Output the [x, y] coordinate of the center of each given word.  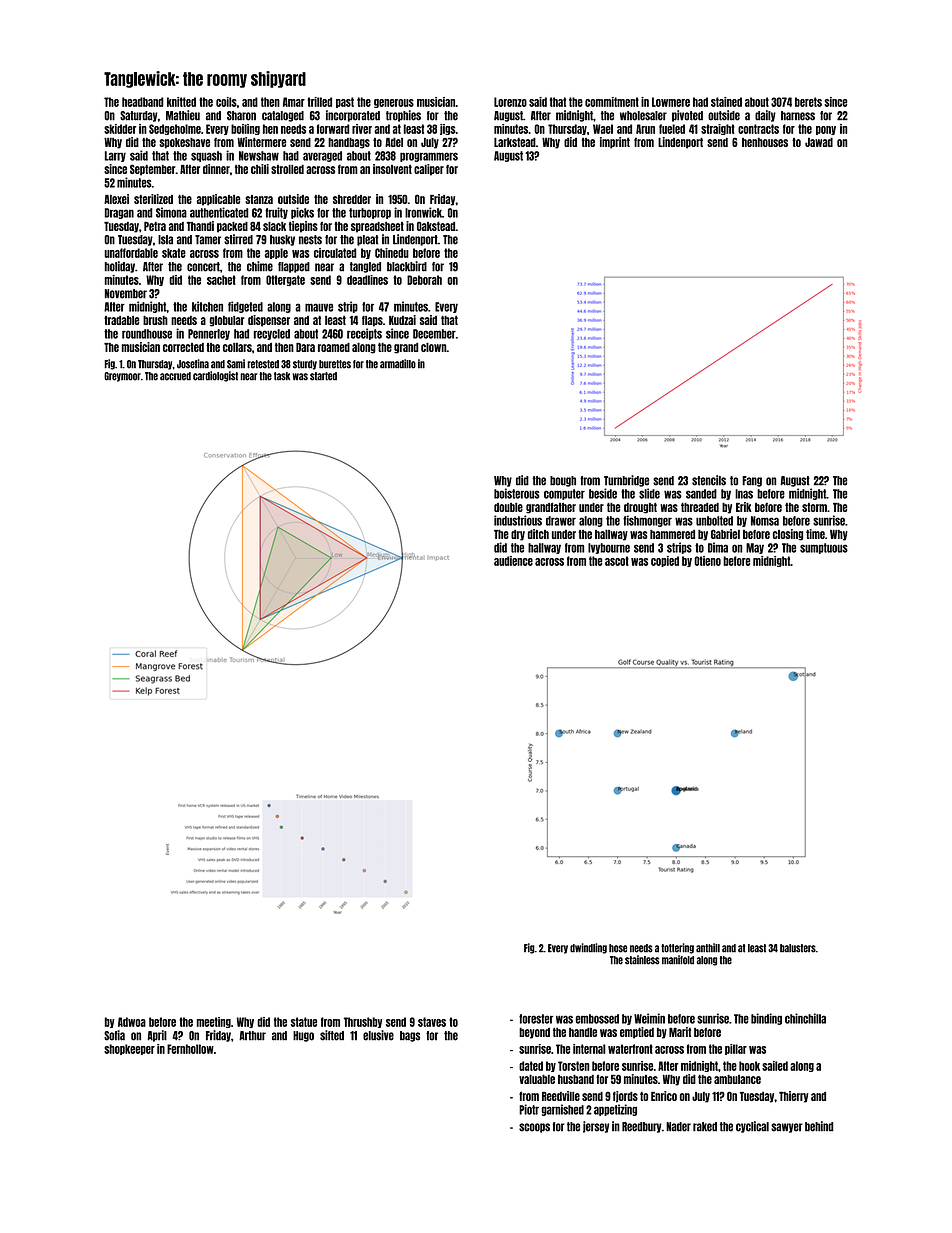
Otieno [707, 561]
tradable [121, 320]
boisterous [517, 493]
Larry [115, 156]
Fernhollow [190, 1049]
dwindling [588, 948]
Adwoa [132, 1022]
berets [808, 102]
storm [814, 507]
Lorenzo [510, 102]
